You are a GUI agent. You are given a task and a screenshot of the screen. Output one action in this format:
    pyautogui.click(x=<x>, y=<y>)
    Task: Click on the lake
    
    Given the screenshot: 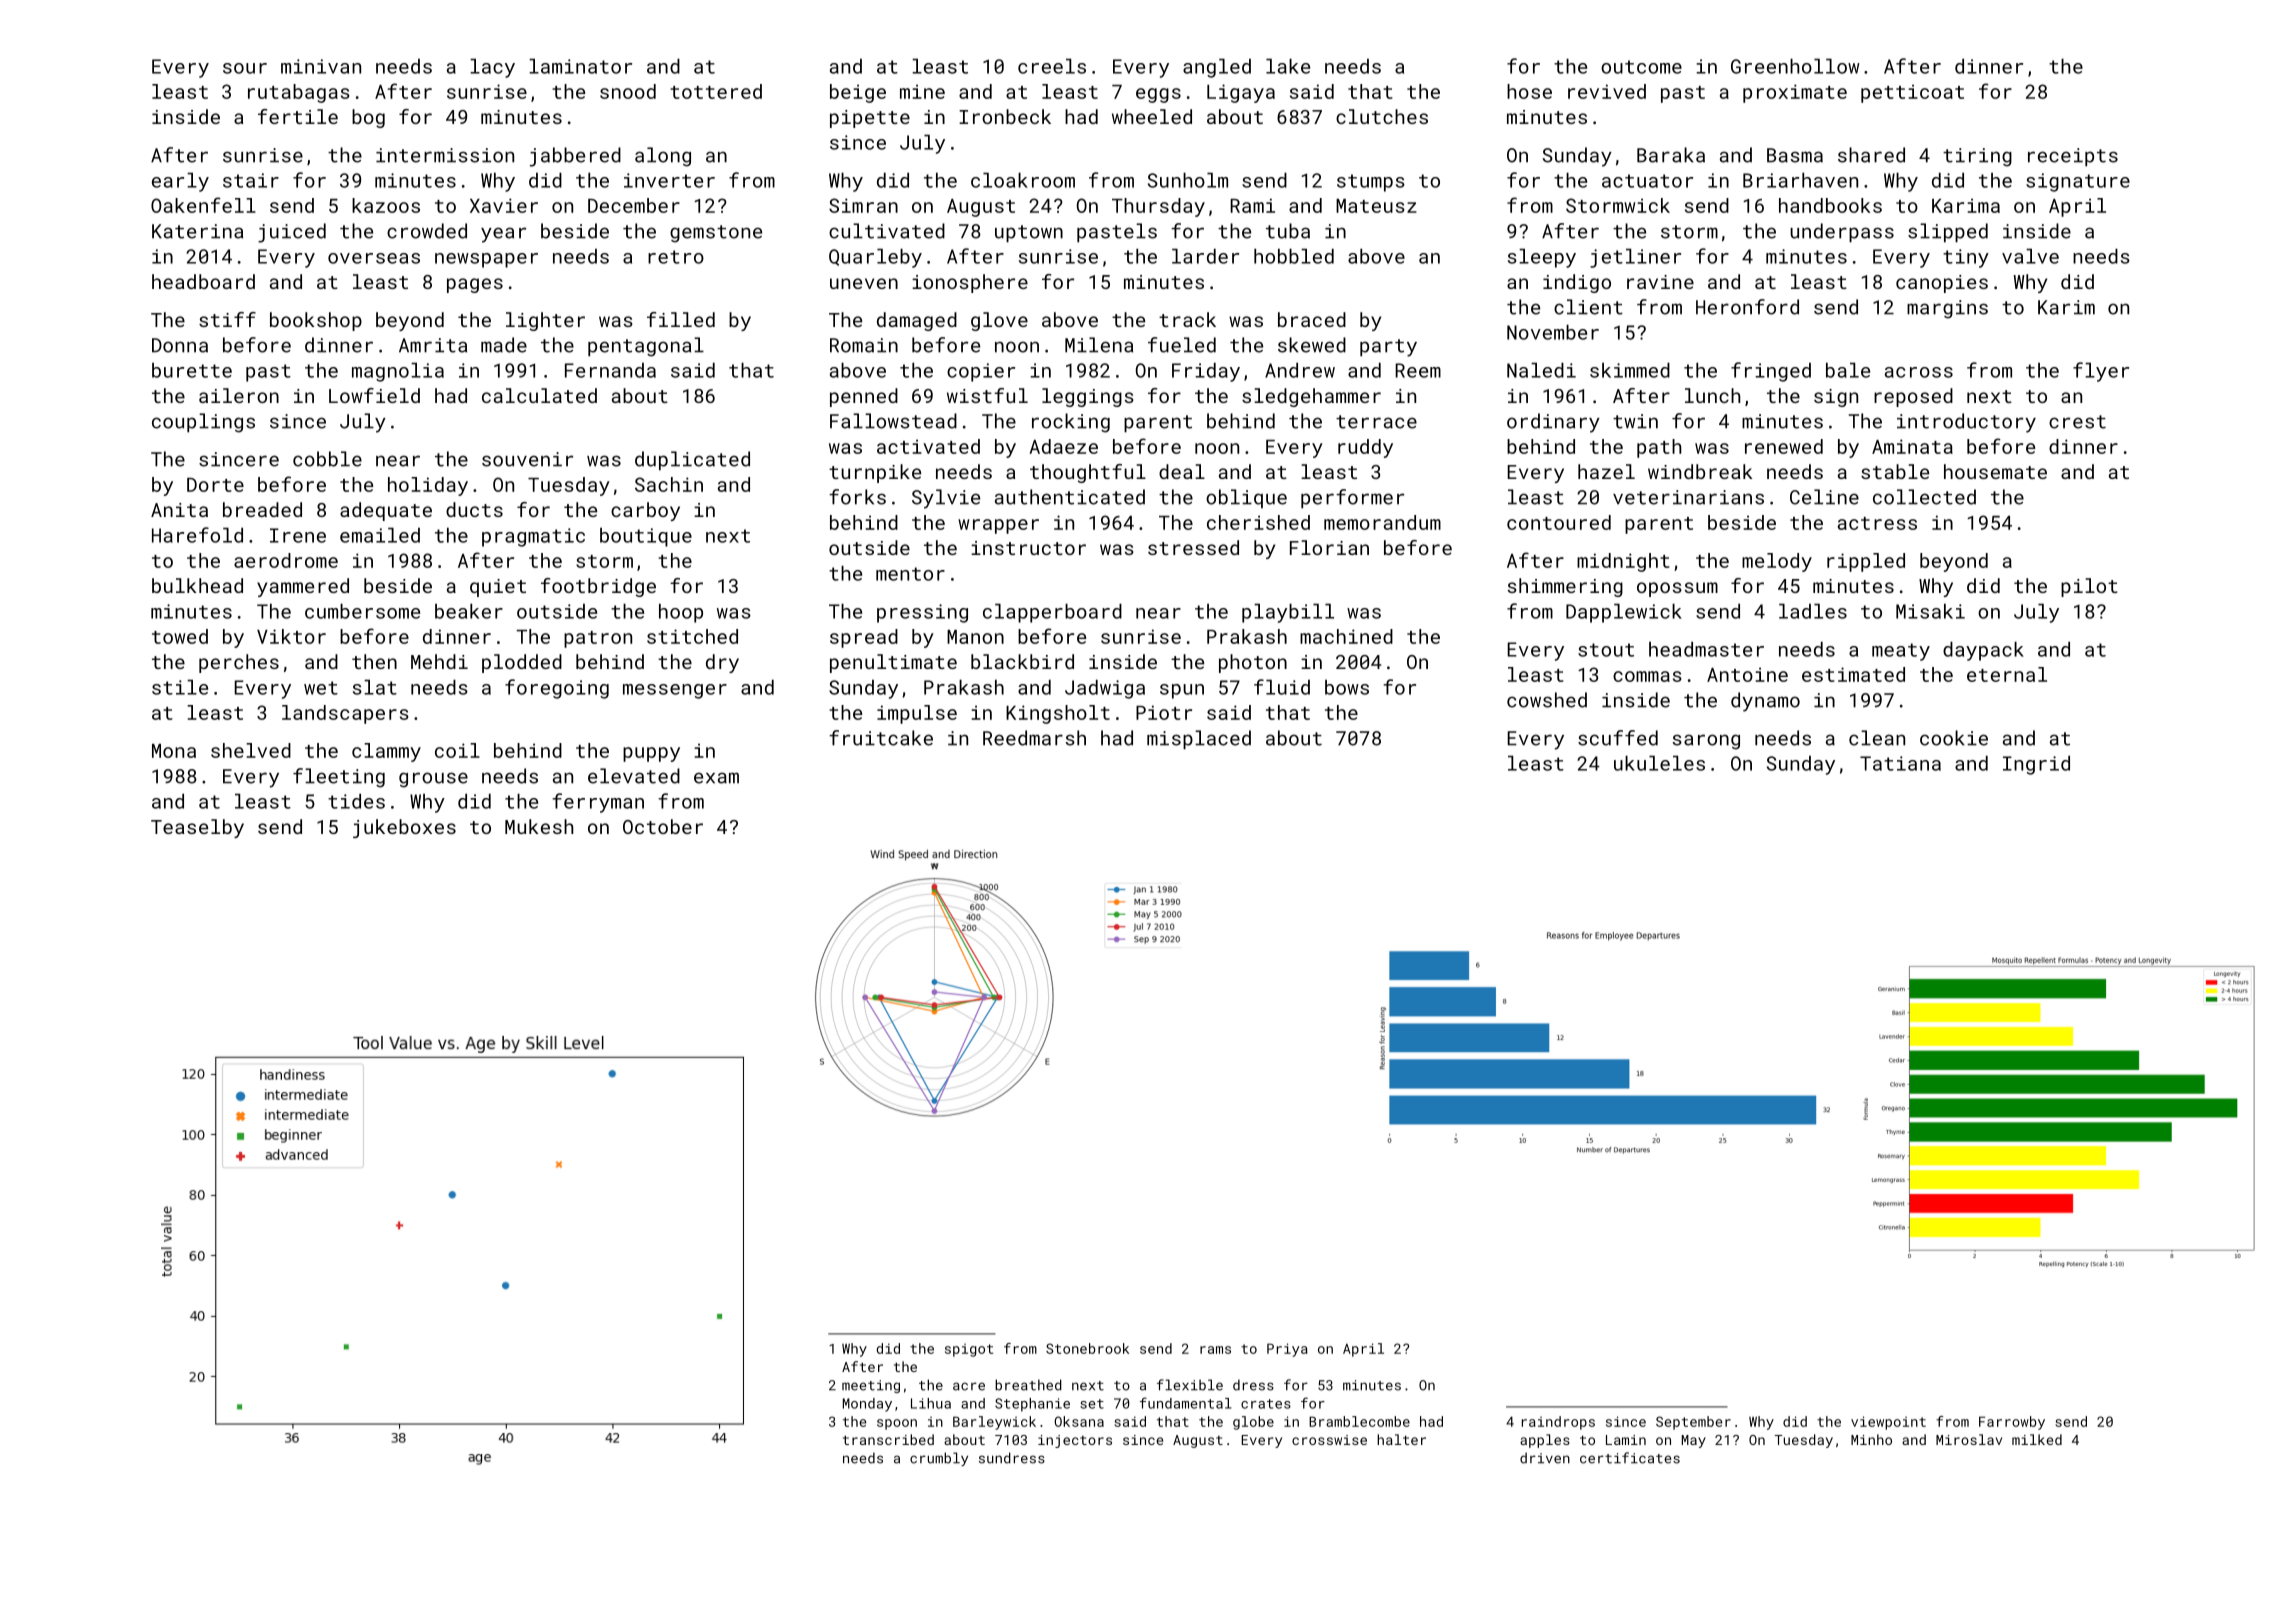 What is the action you would take?
    pyautogui.click(x=1288, y=66)
